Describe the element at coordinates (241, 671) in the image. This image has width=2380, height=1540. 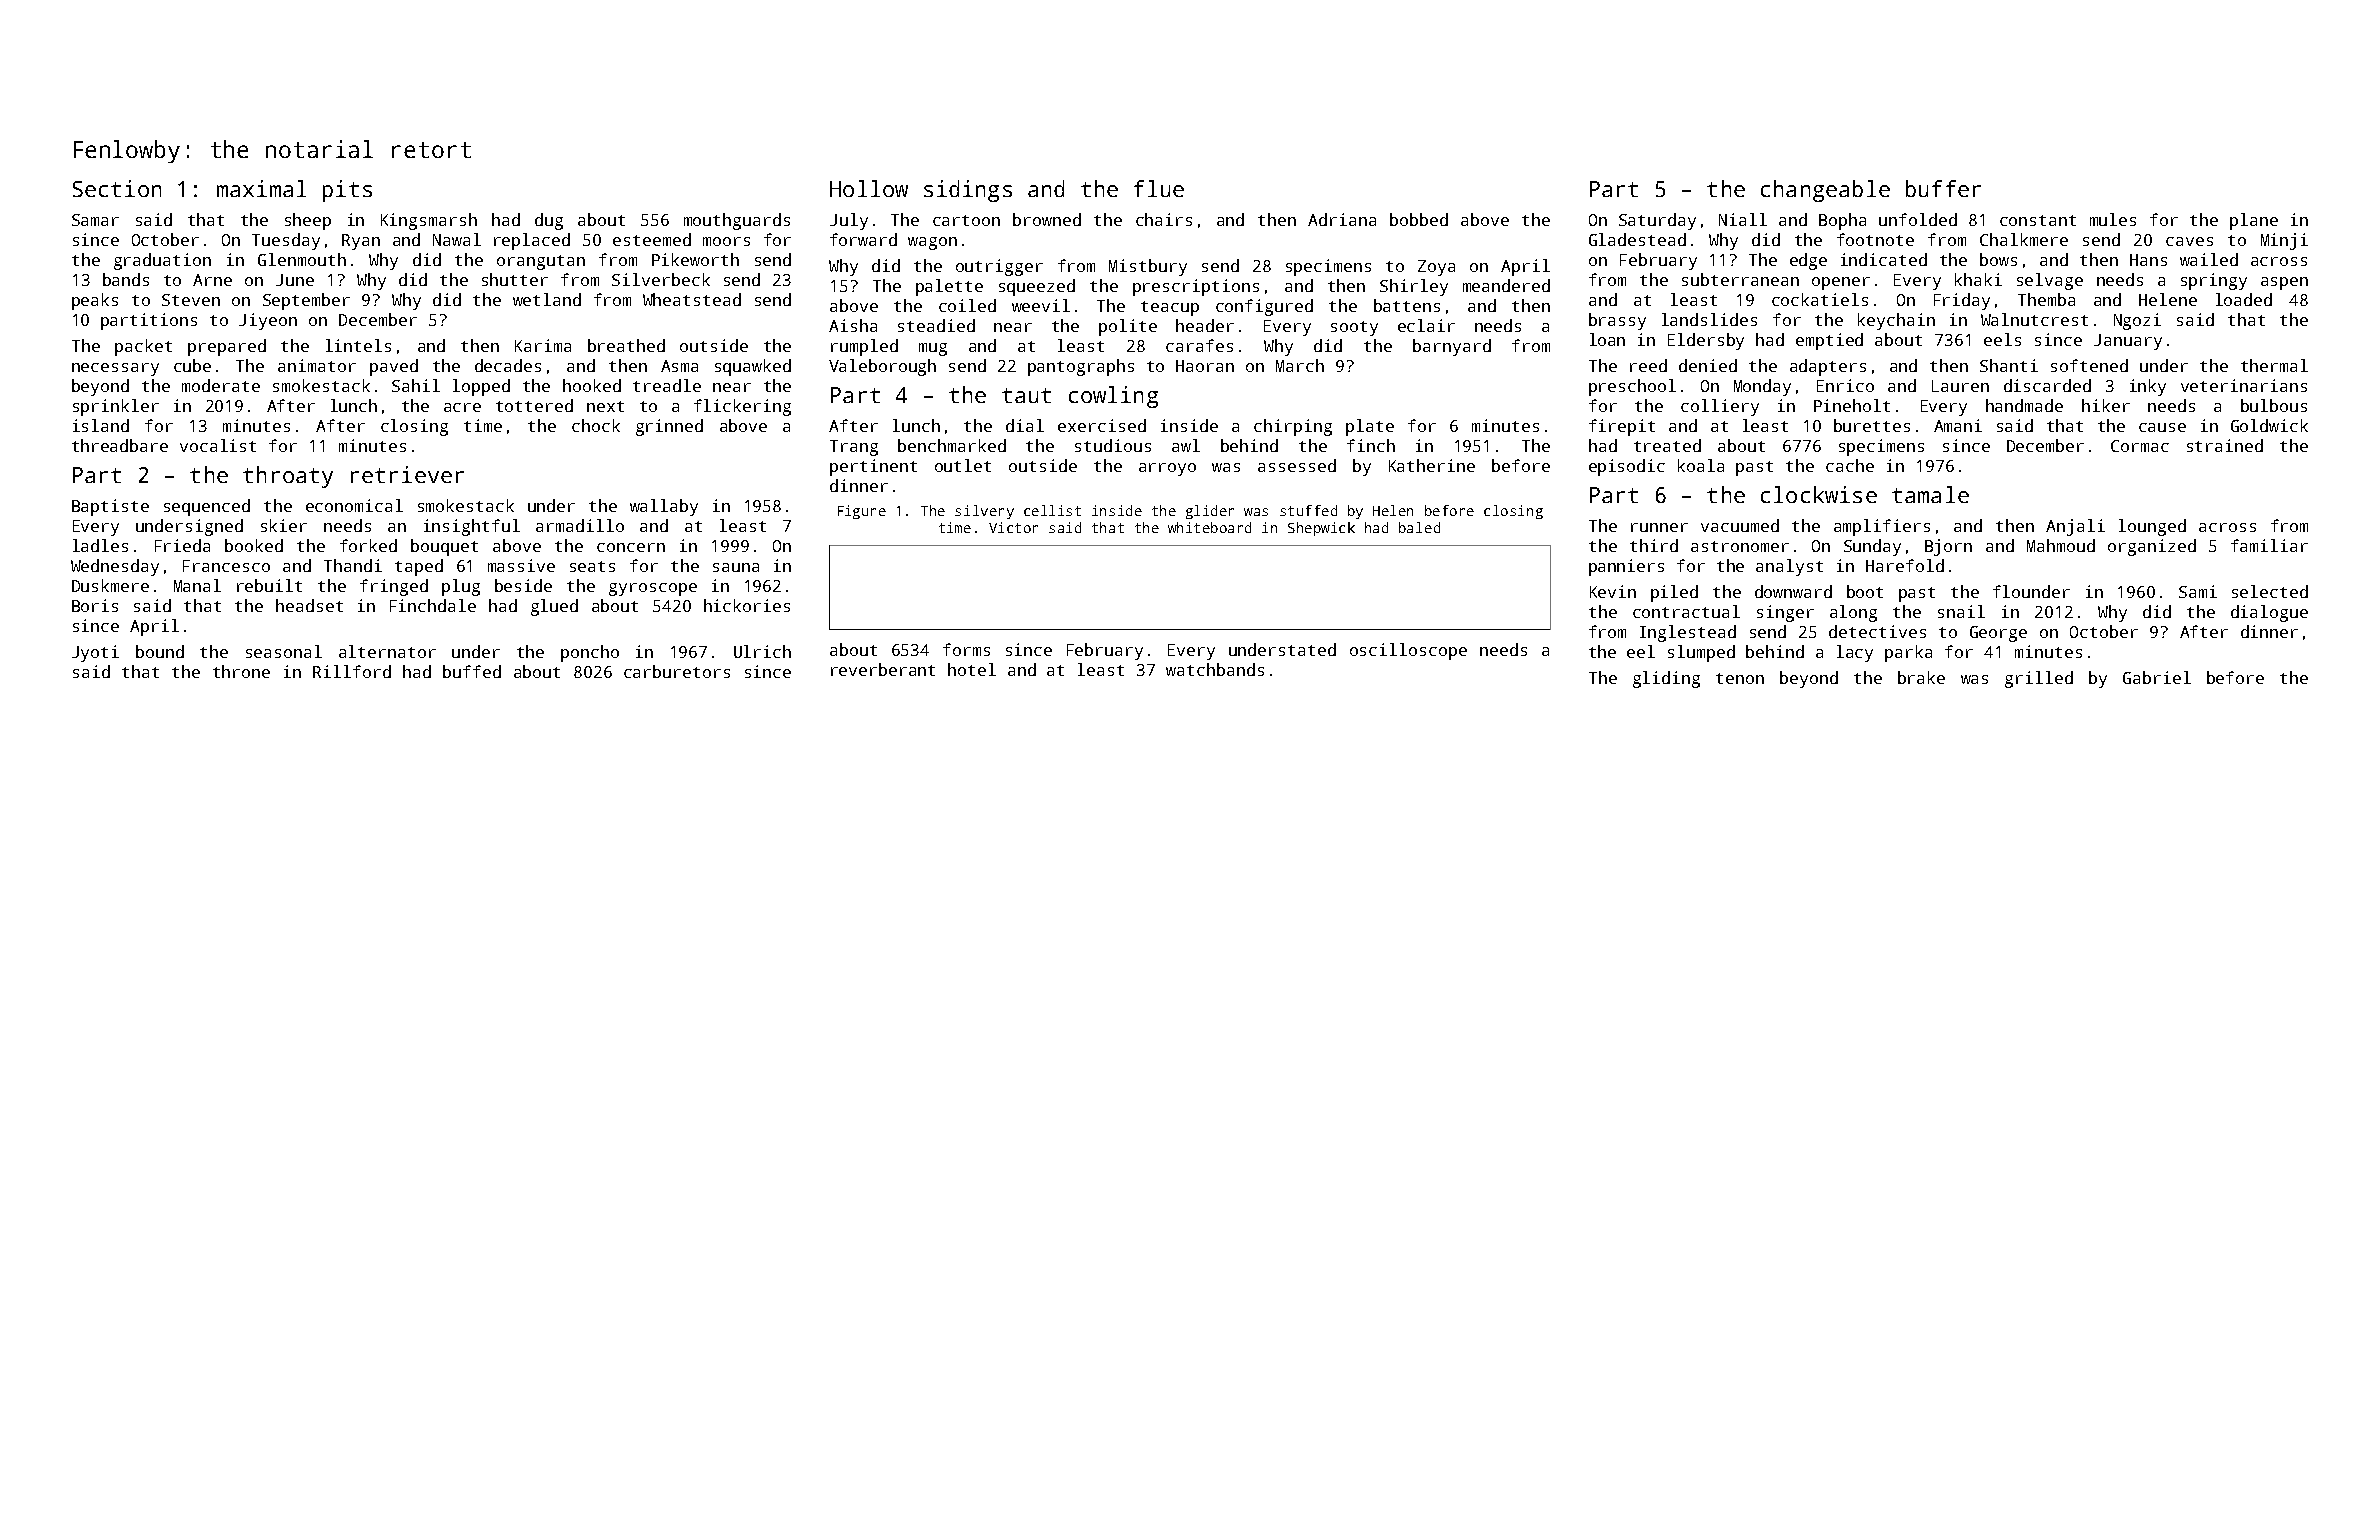
I see `throne` at that location.
